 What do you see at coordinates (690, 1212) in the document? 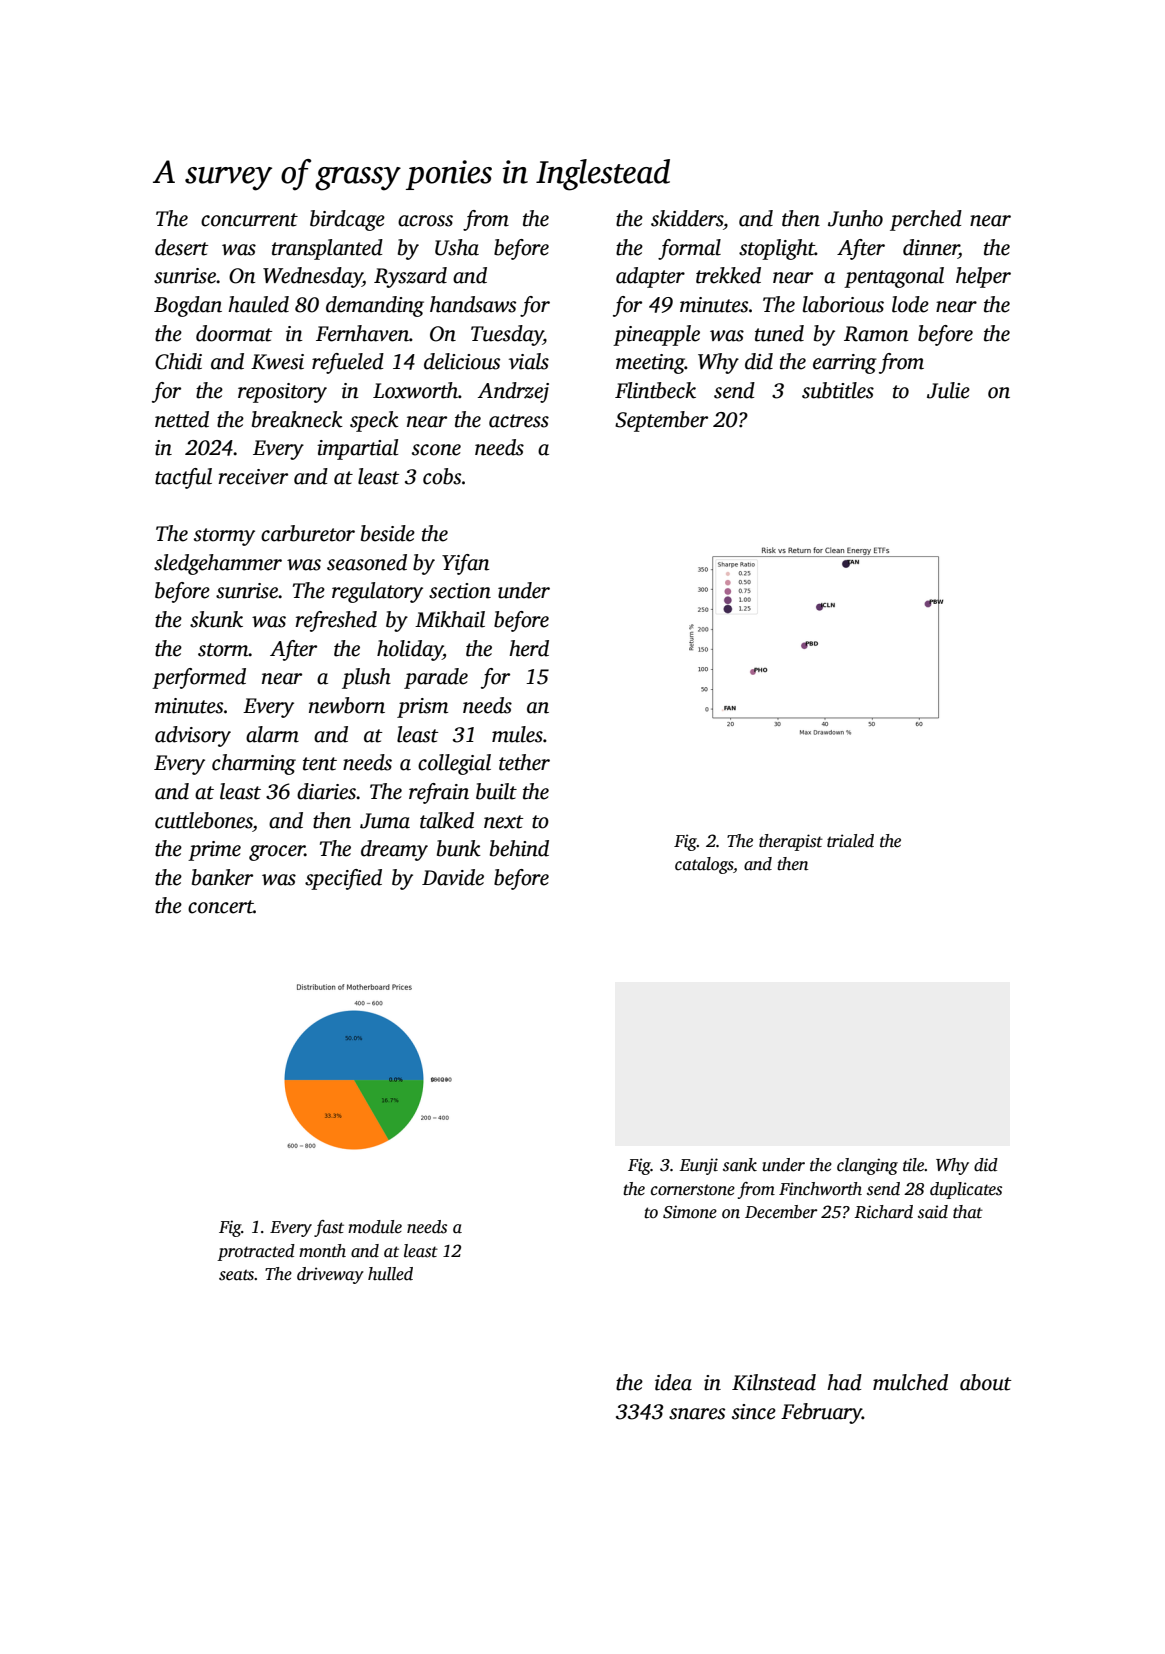
I see `Simone` at bounding box center [690, 1212].
